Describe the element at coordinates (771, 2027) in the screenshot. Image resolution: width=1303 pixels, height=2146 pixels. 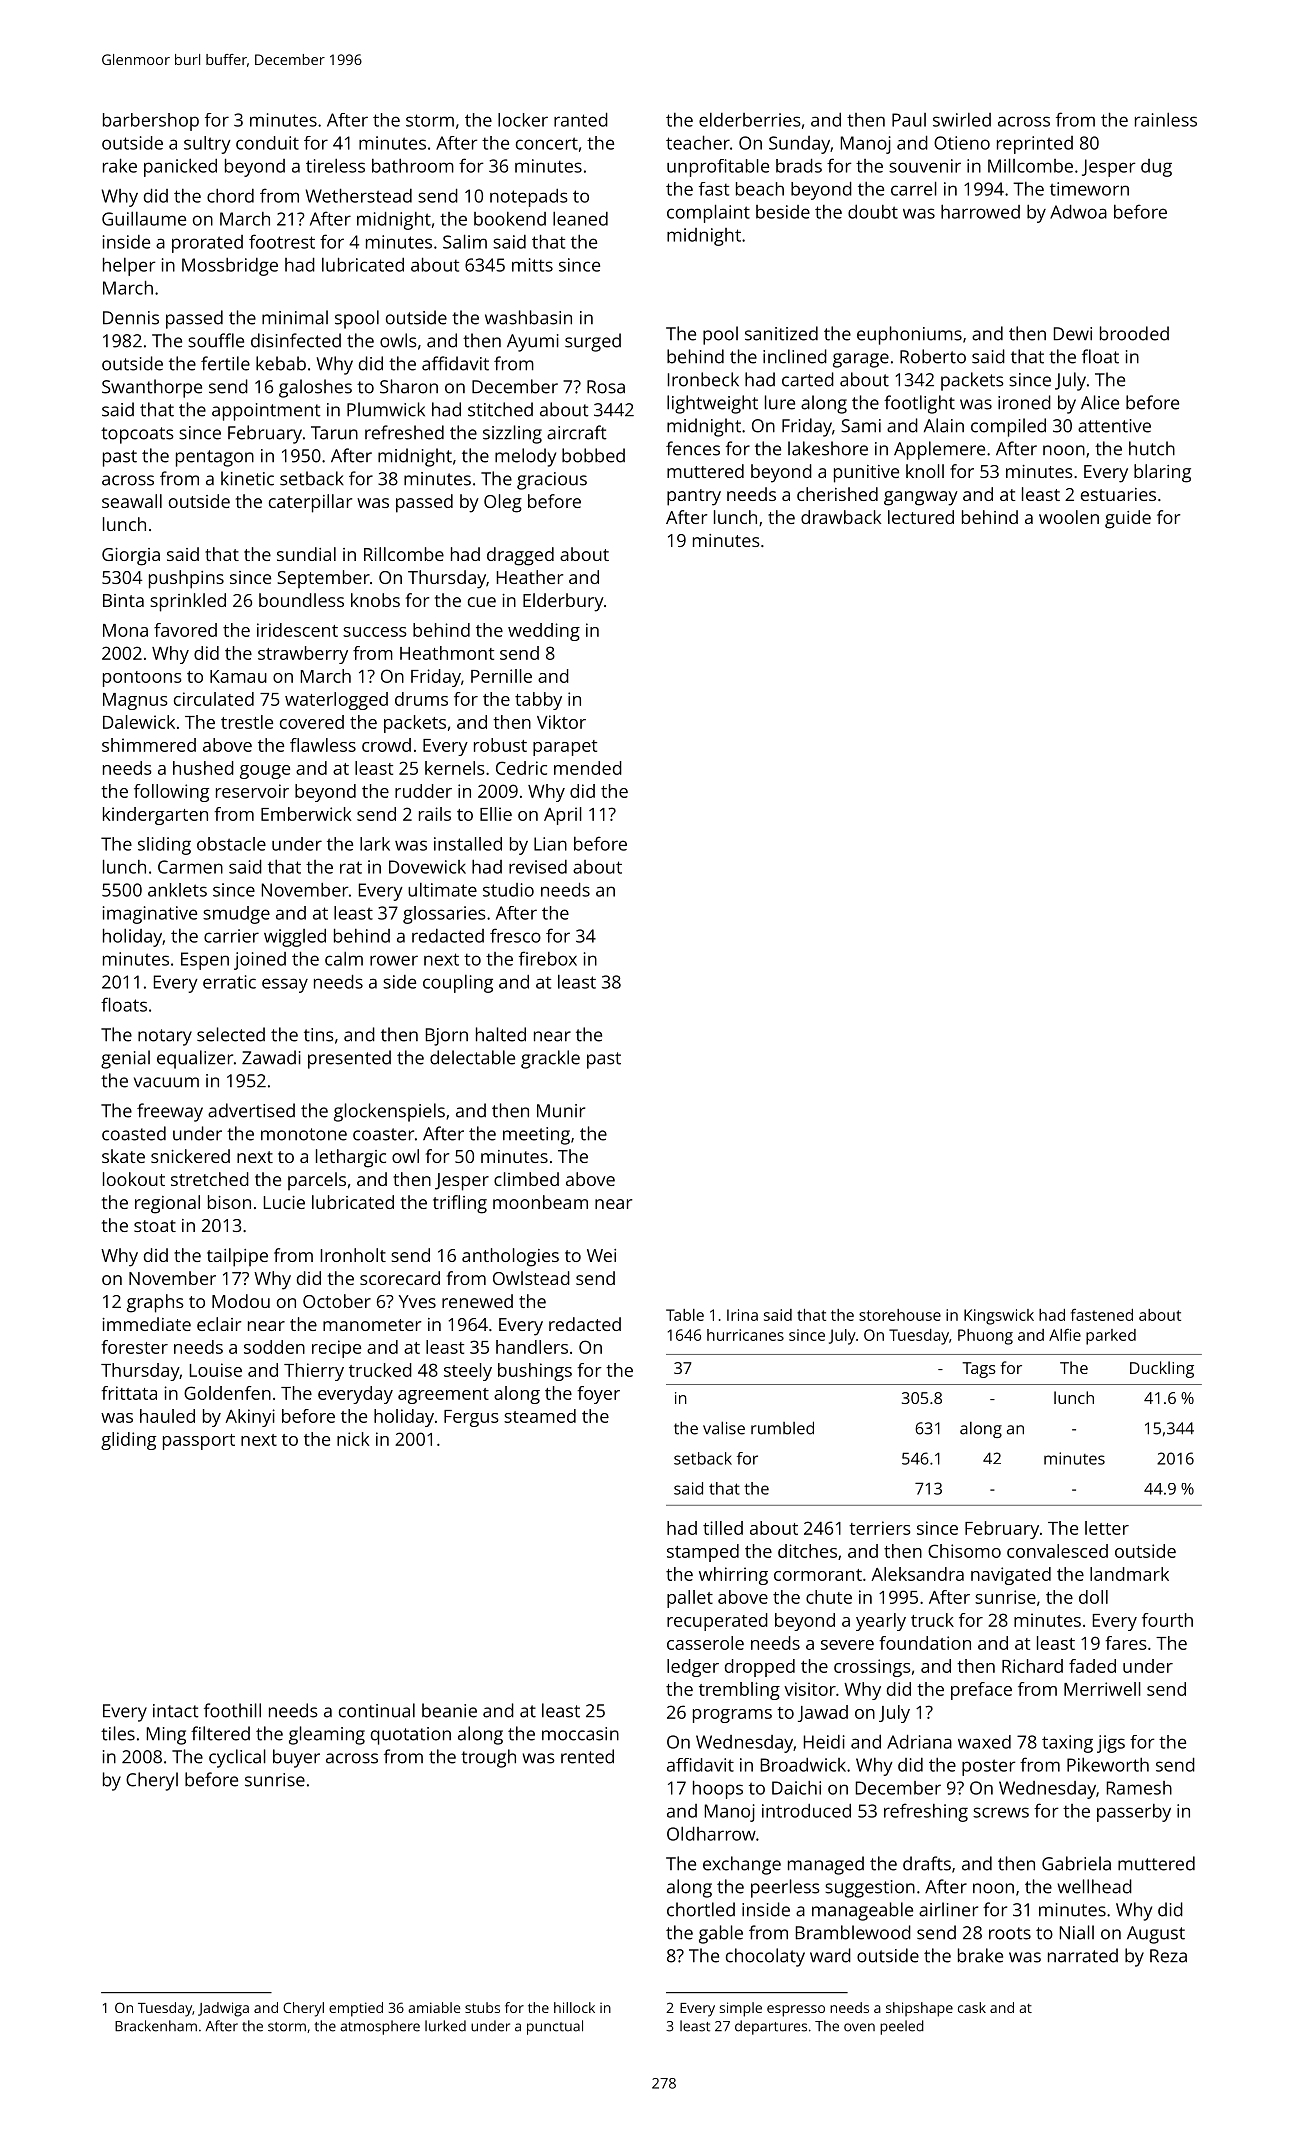
I see `departures` at that location.
